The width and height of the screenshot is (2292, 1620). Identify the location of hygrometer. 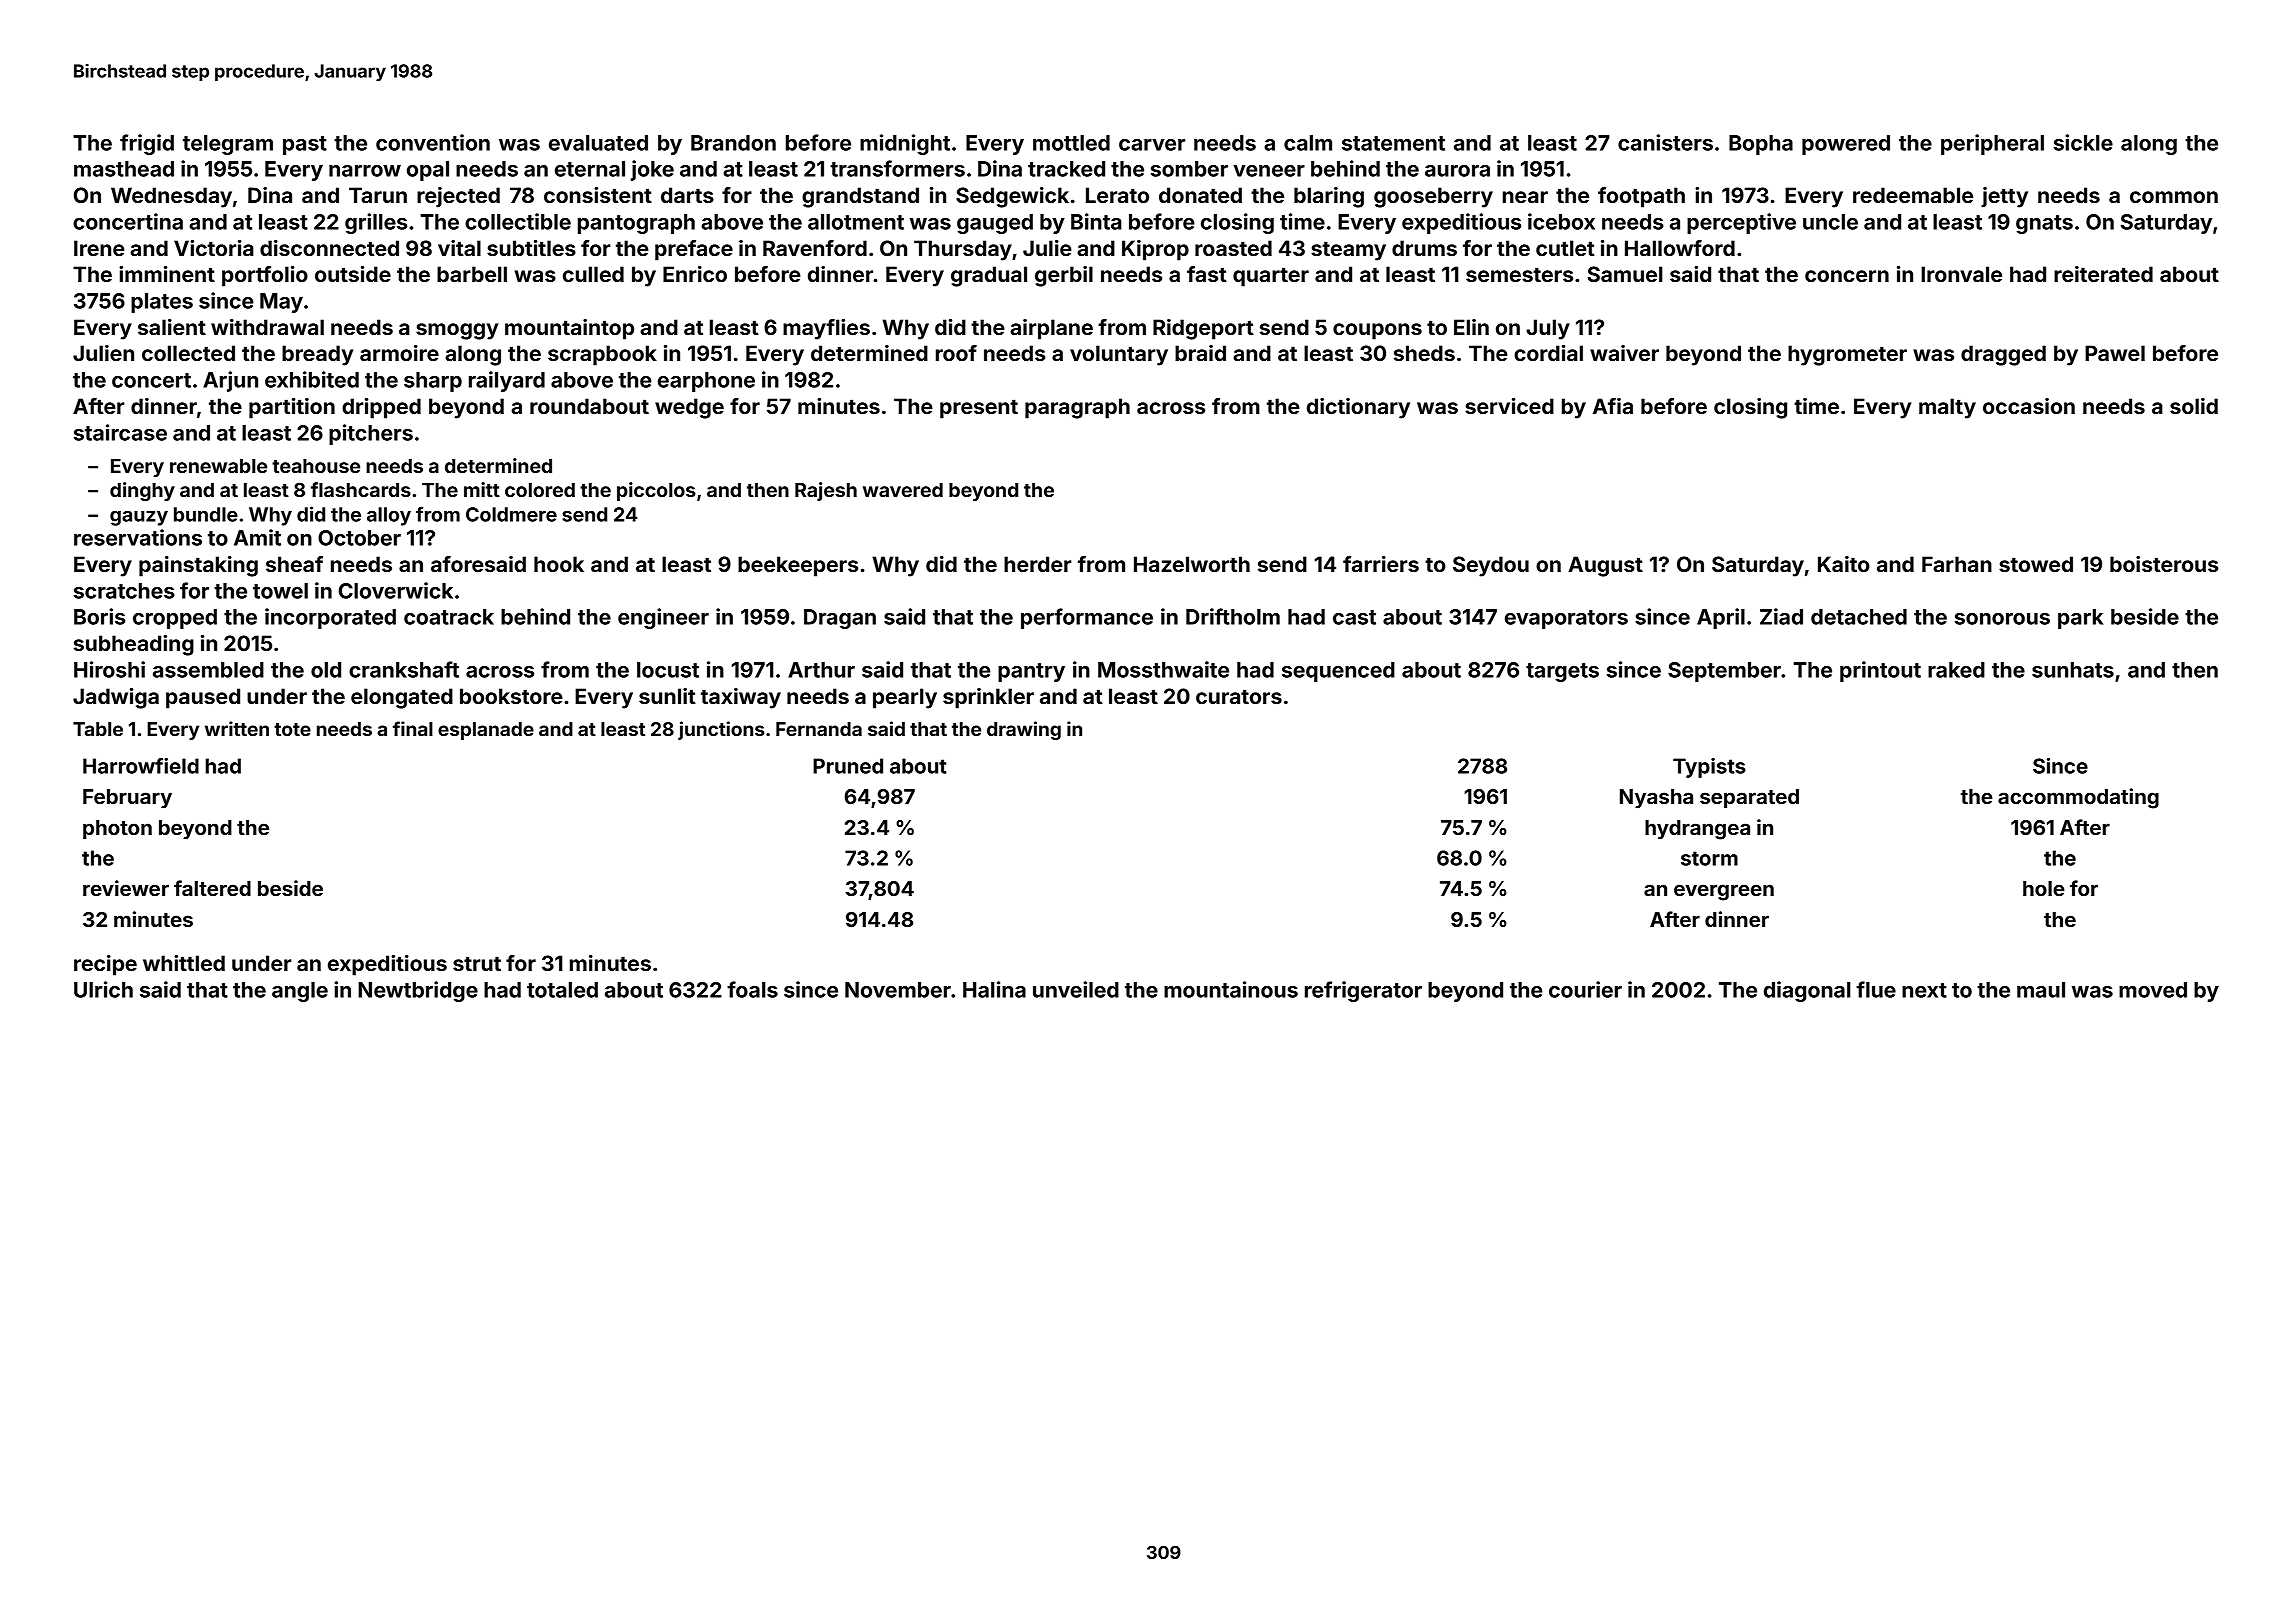
(1847, 355).
